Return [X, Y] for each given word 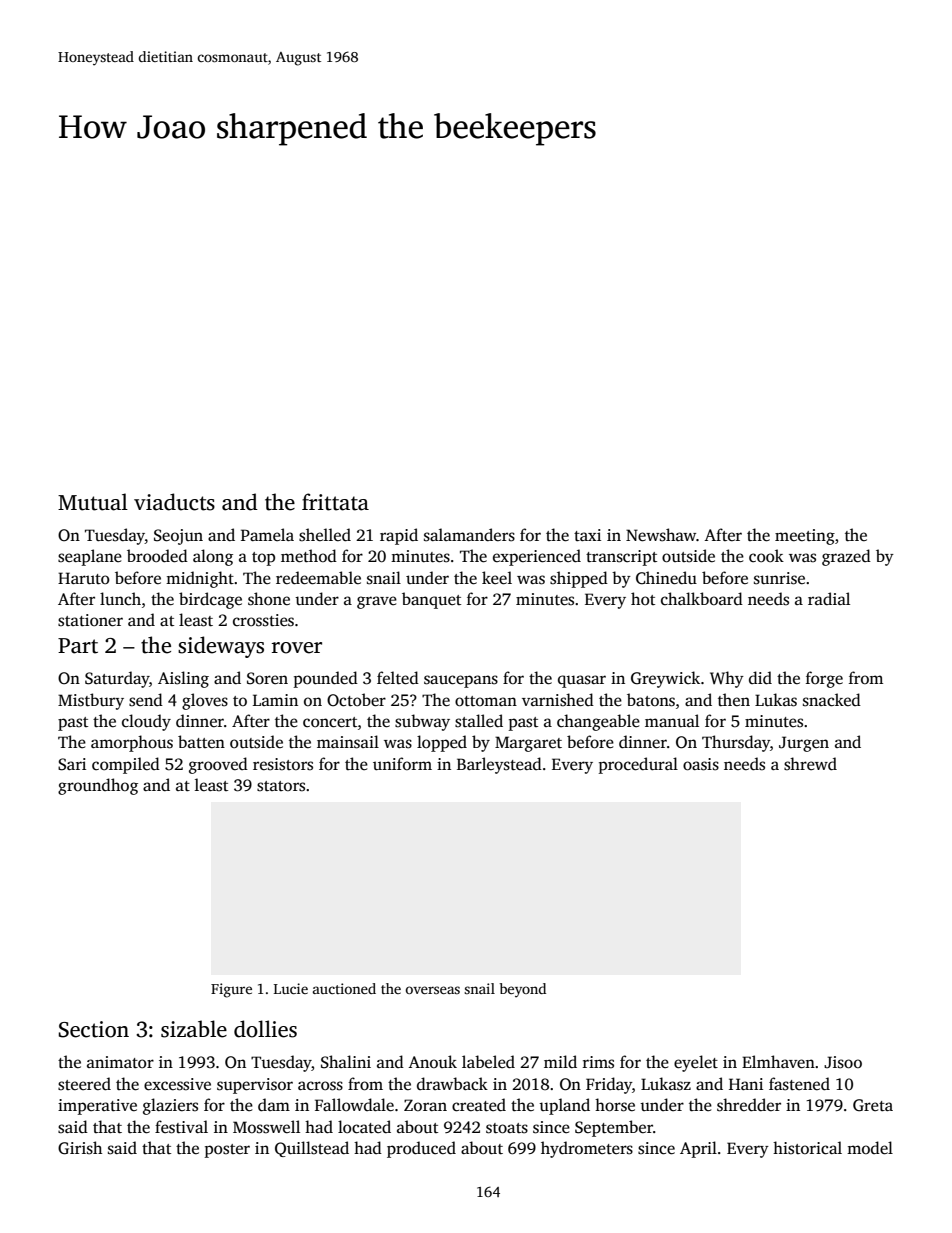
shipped [579, 579]
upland [564, 1106]
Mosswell [266, 1127]
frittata [335, 502]
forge [824, 679]
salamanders [469, 535]
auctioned [344, 988]
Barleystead [499, 765]
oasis [701, 764]
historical [807, 1148]
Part [78, 646]
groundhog [98, 786]
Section [94, 1029]
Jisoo [843, 1062]
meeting [805, 537]
